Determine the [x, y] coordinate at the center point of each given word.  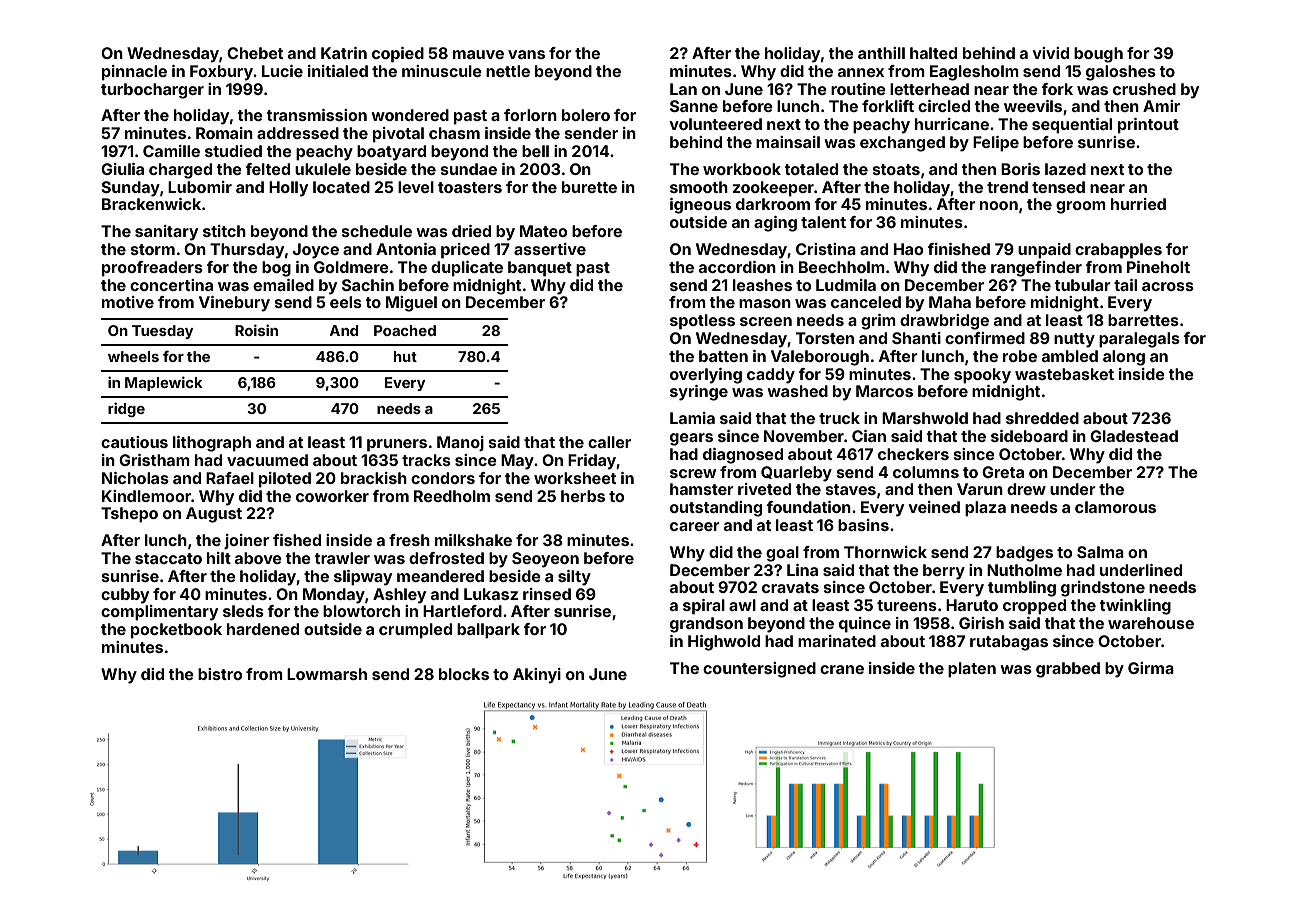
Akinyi [537, 676]
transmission [316, 115]
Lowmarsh [327, 674]
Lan [683, 89]
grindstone [1103, 589]
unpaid [1044, 251]
